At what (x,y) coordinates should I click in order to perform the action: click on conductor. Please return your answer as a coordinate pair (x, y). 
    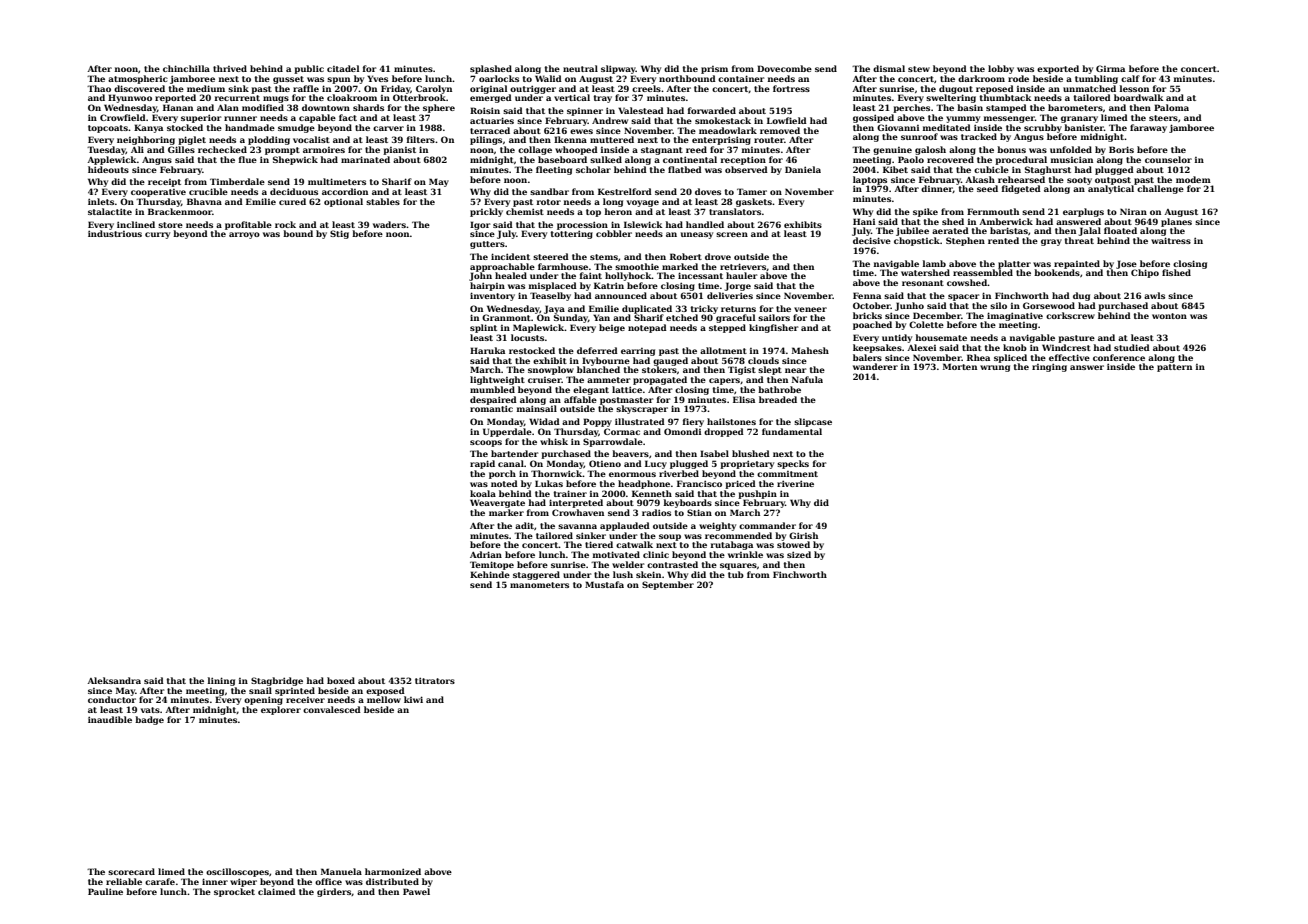
    Looking at the image, I should click on (112, 699).
